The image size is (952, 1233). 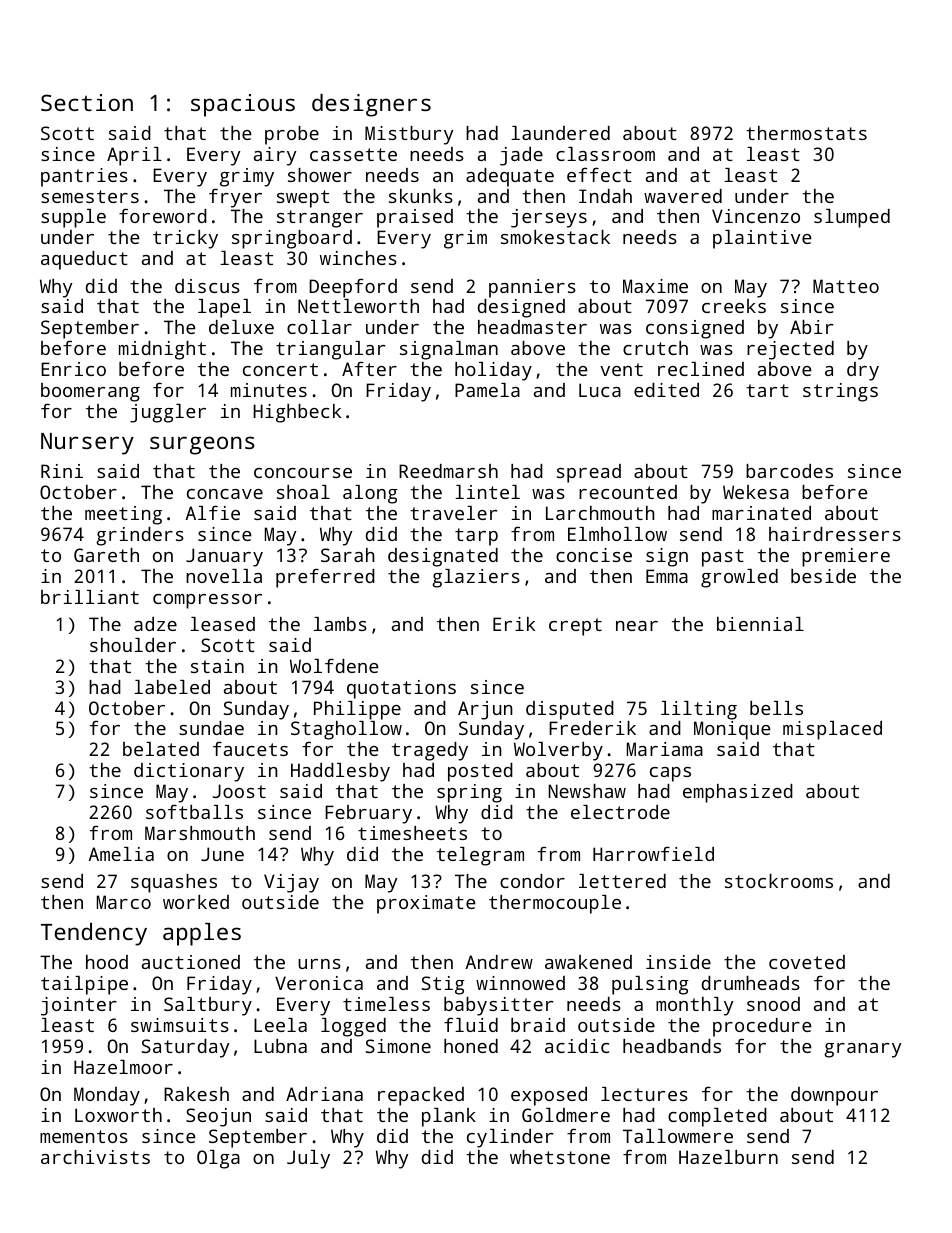 What do you see at coordinates (840, 392) in the screenshot?
I see `strings` at bounding box center [840, 392].
